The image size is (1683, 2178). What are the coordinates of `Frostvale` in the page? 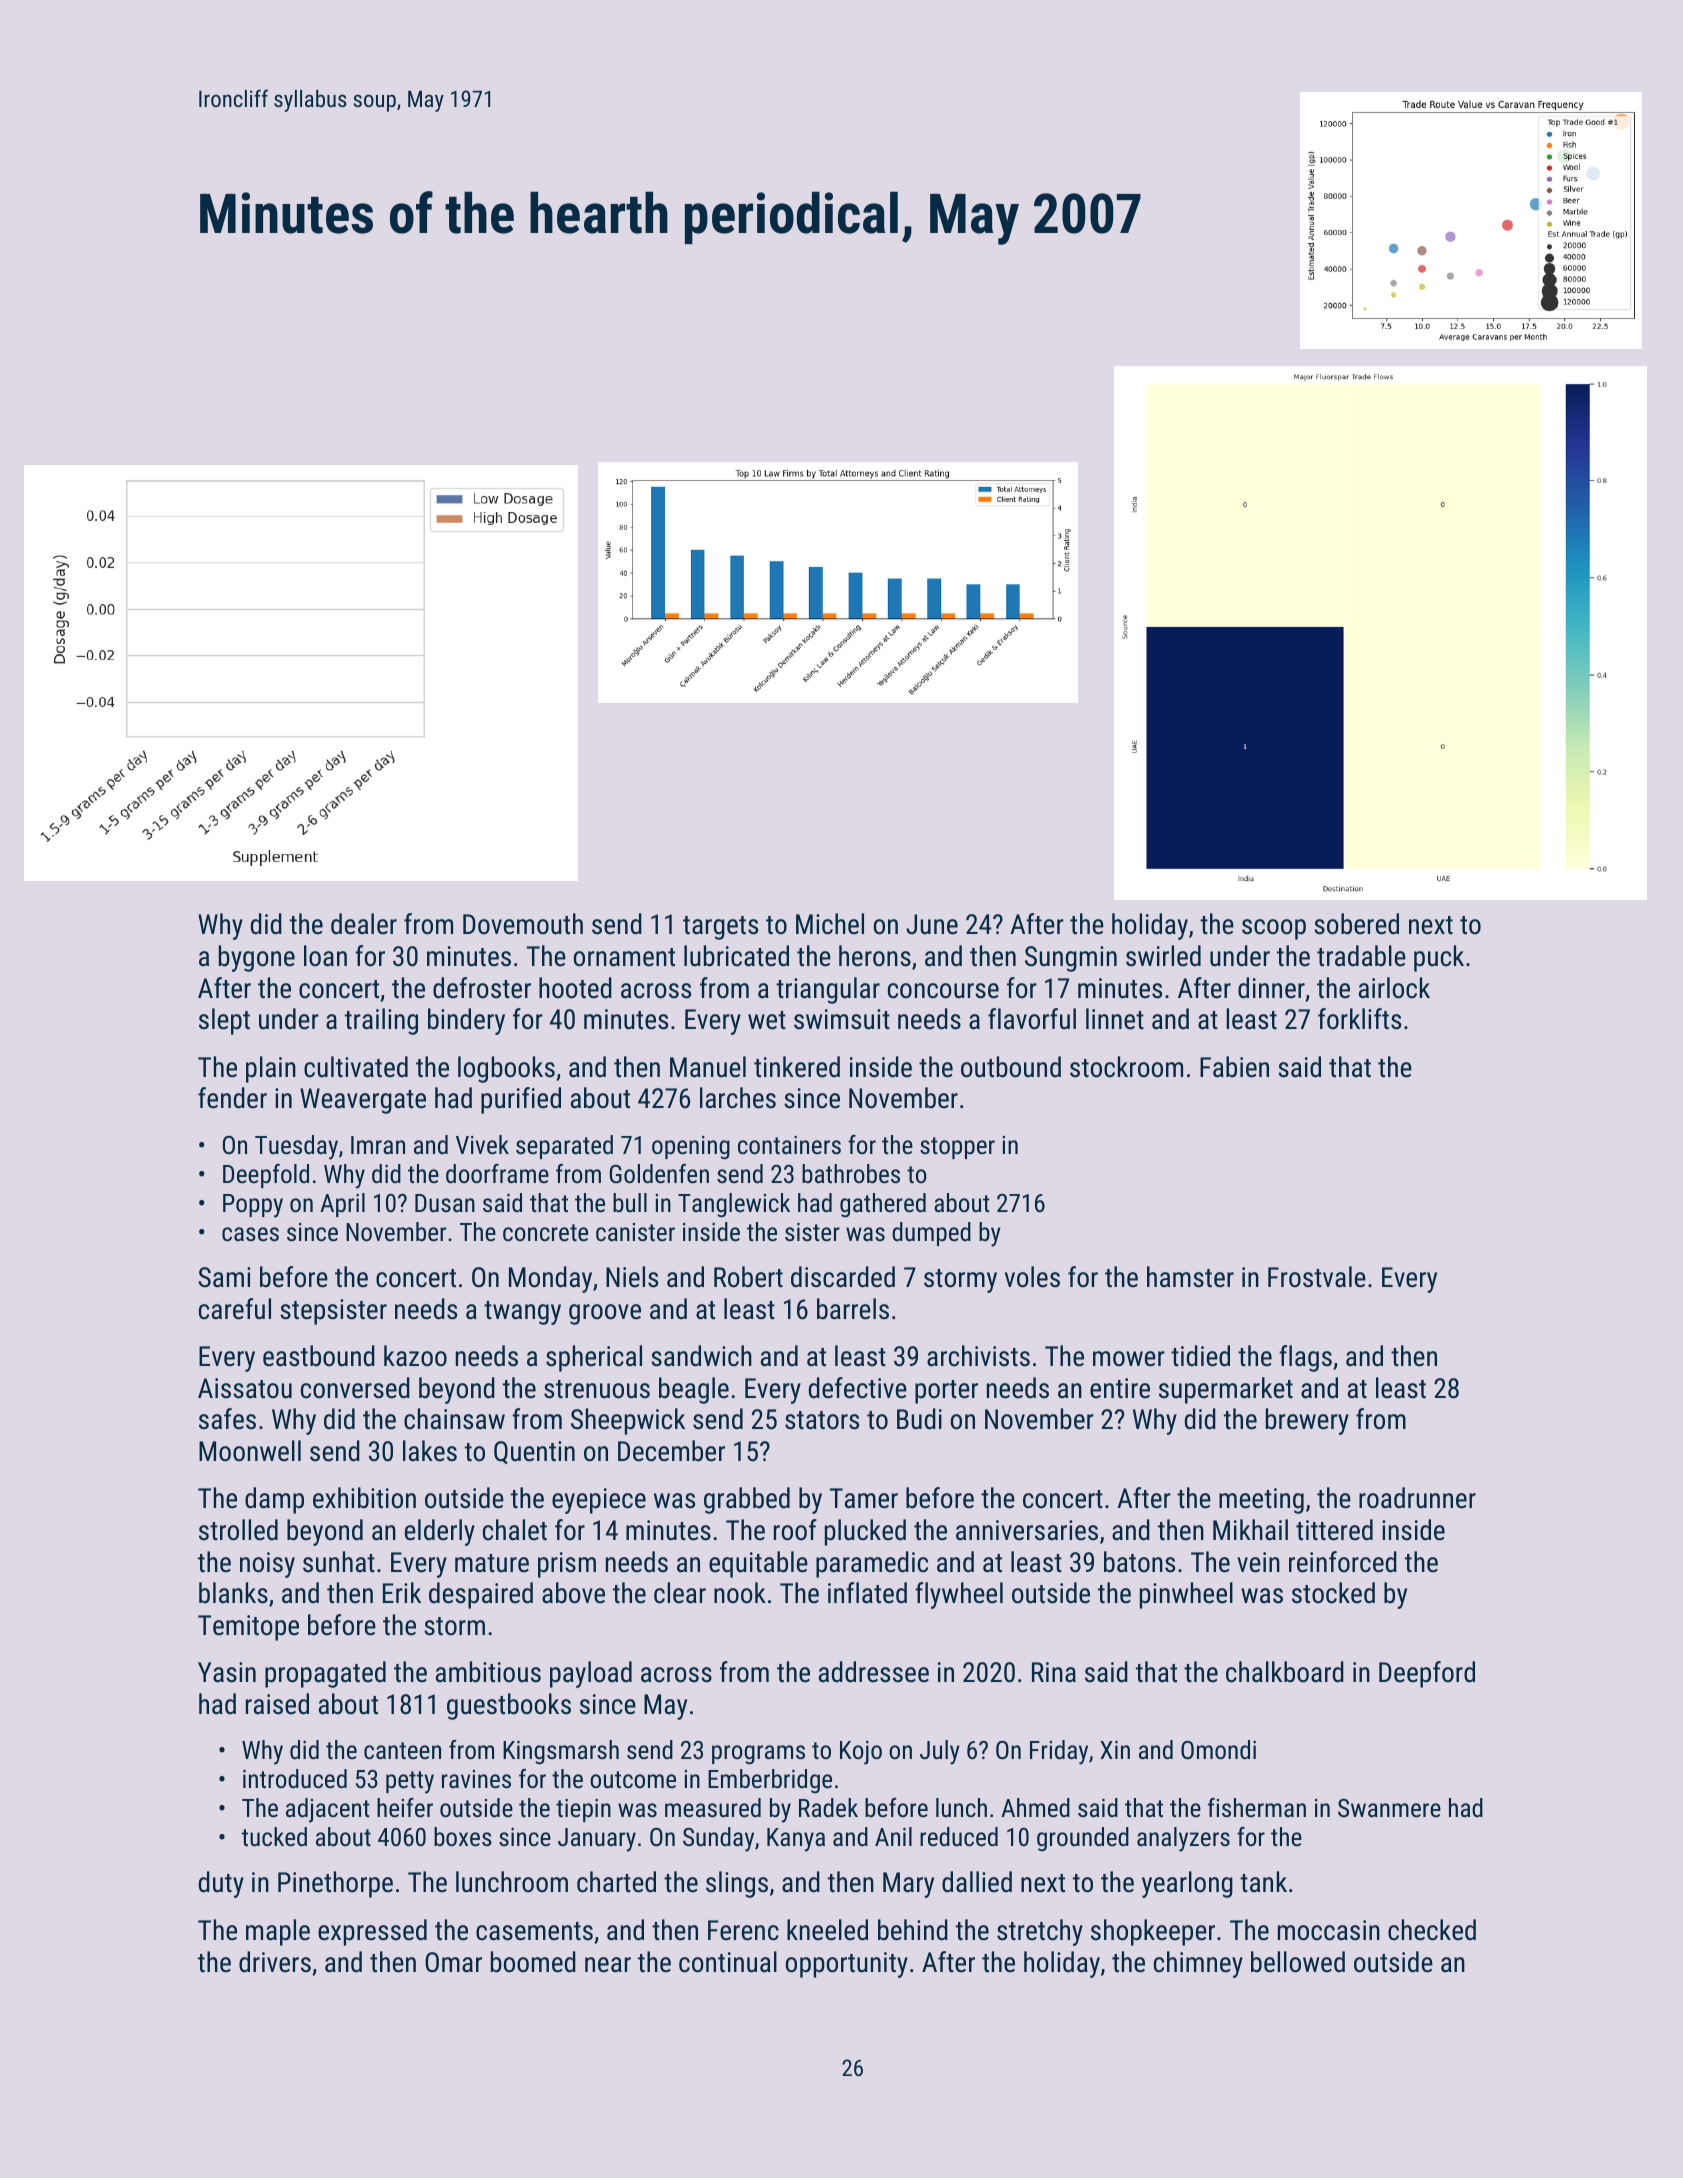 It's located at (1317, 1277).
